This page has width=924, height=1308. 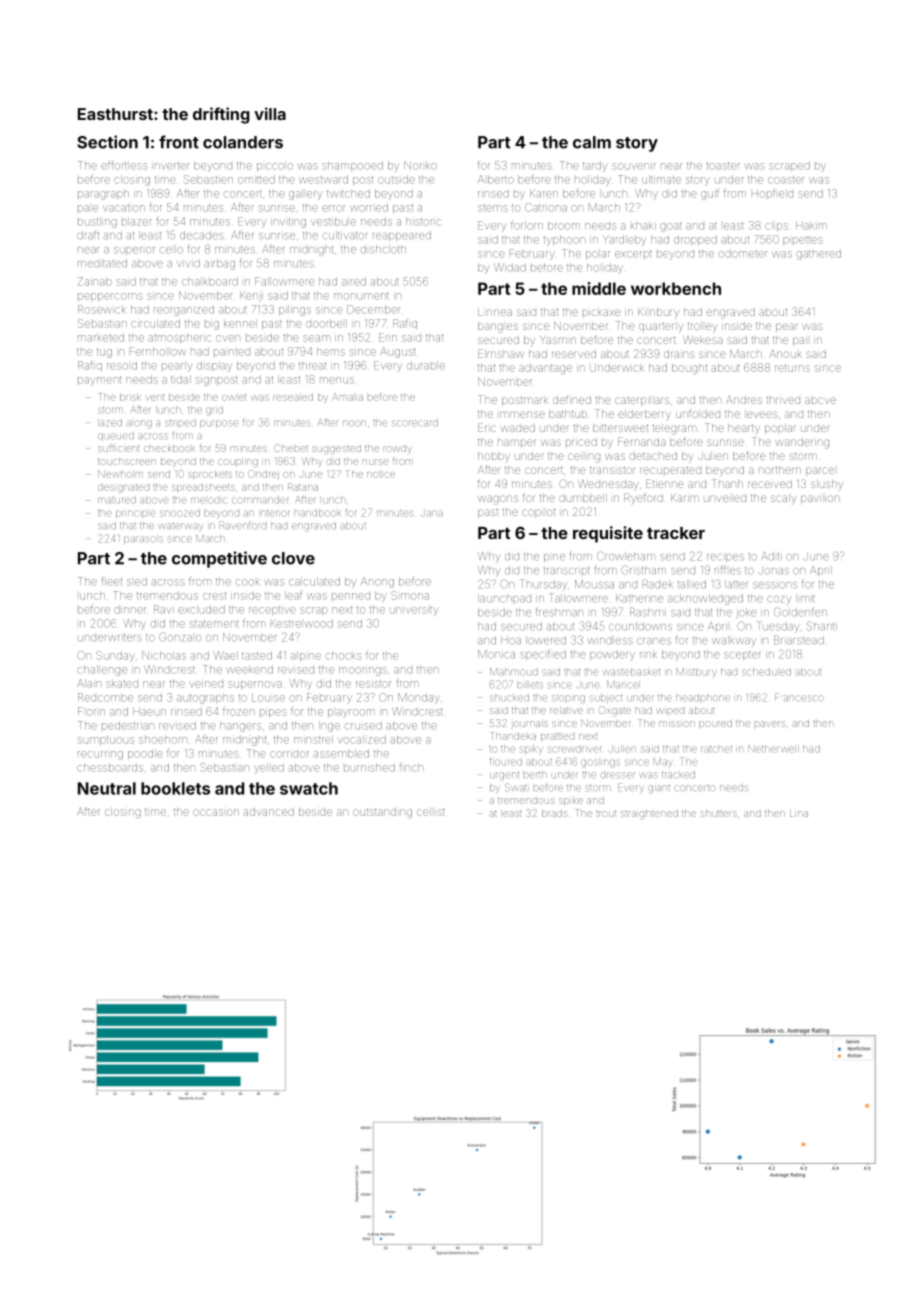 I want to click on burnished, so click(x=369, y=767).
